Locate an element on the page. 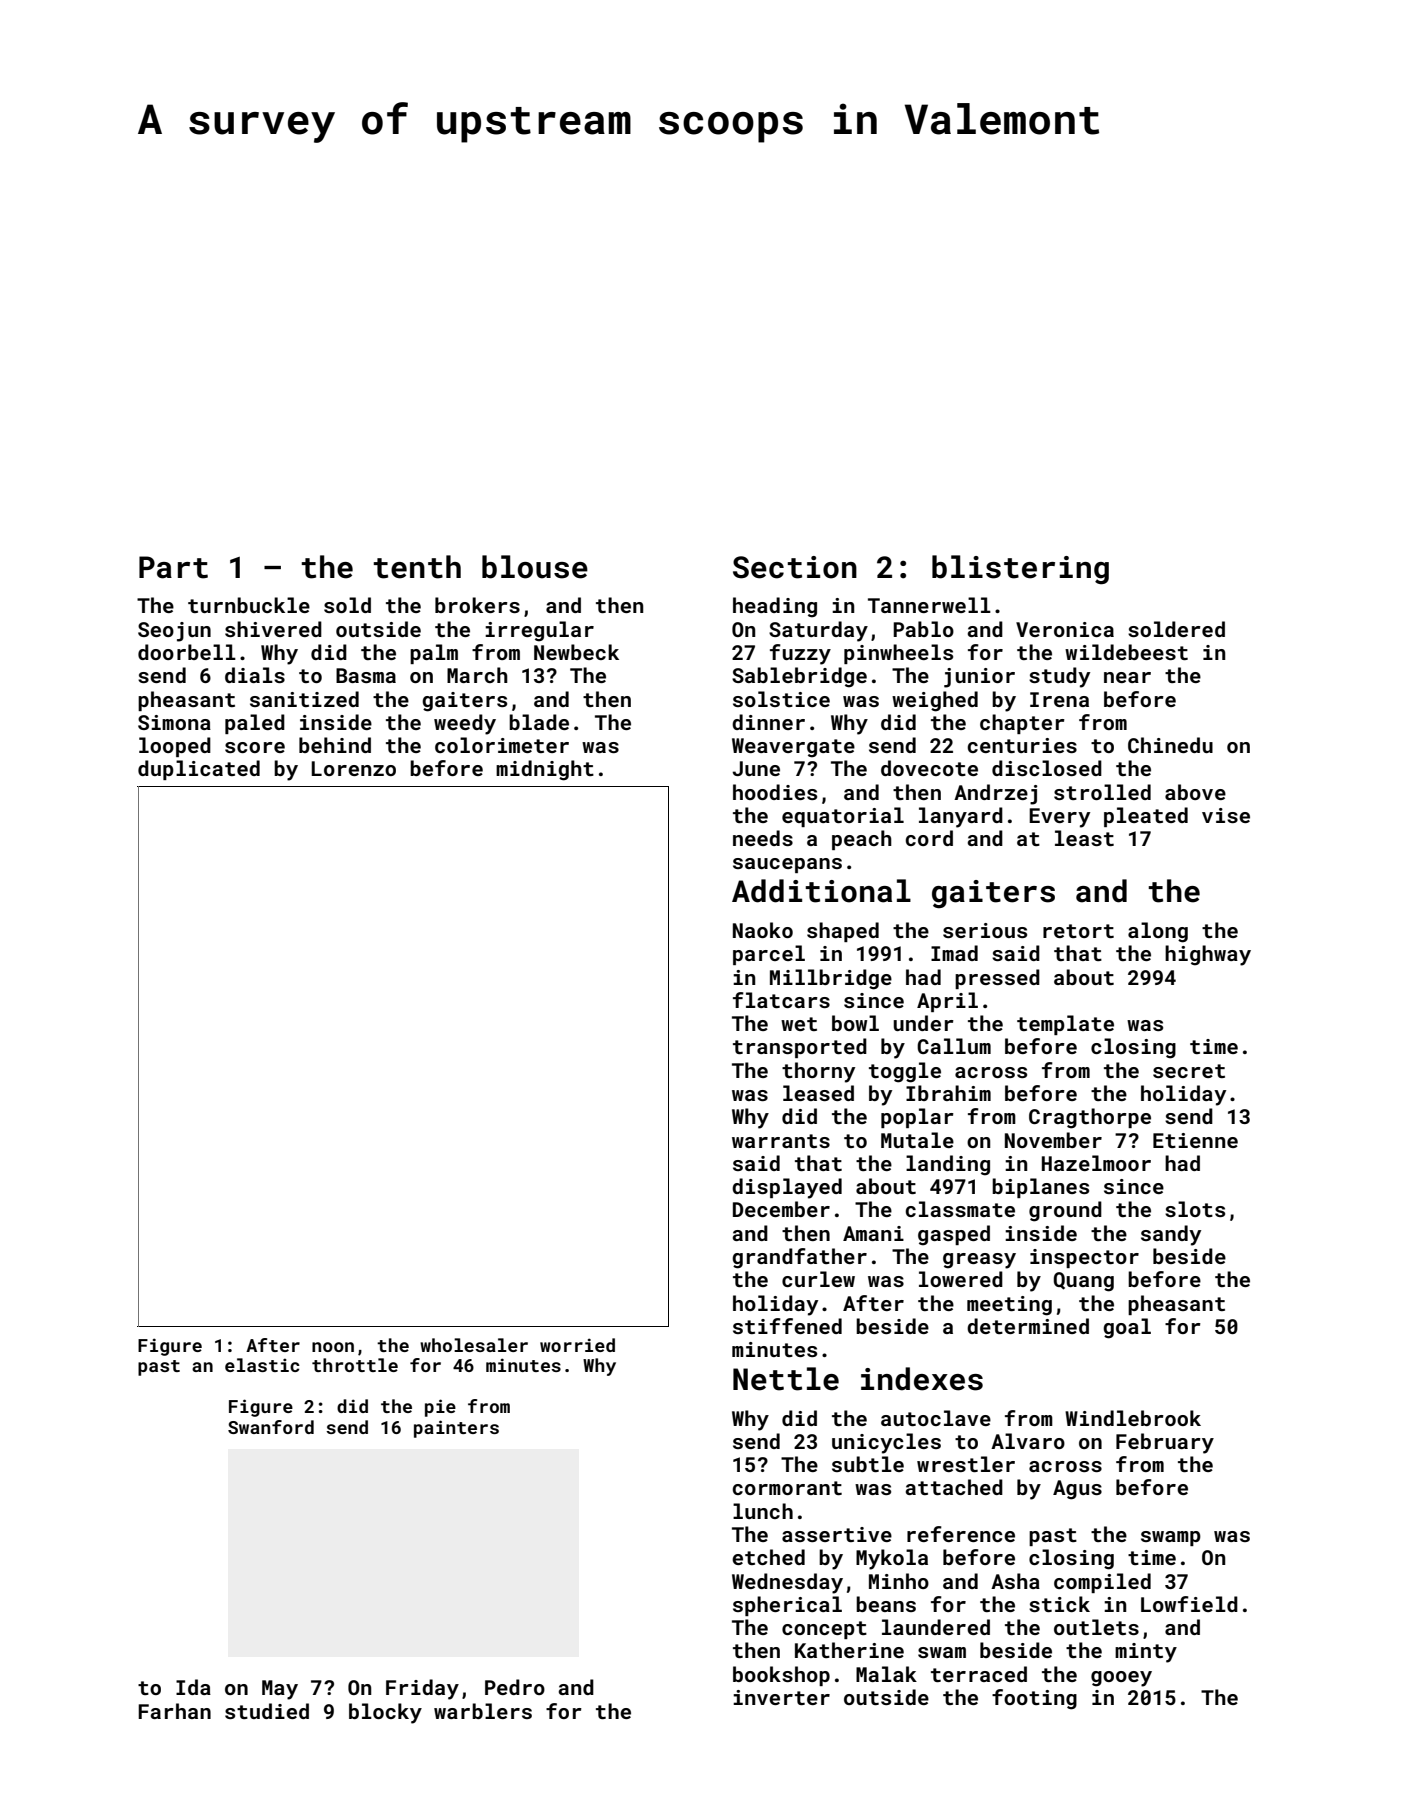 This document has width=1401, height=1813. blouse is located at coordinates (535, 567).
